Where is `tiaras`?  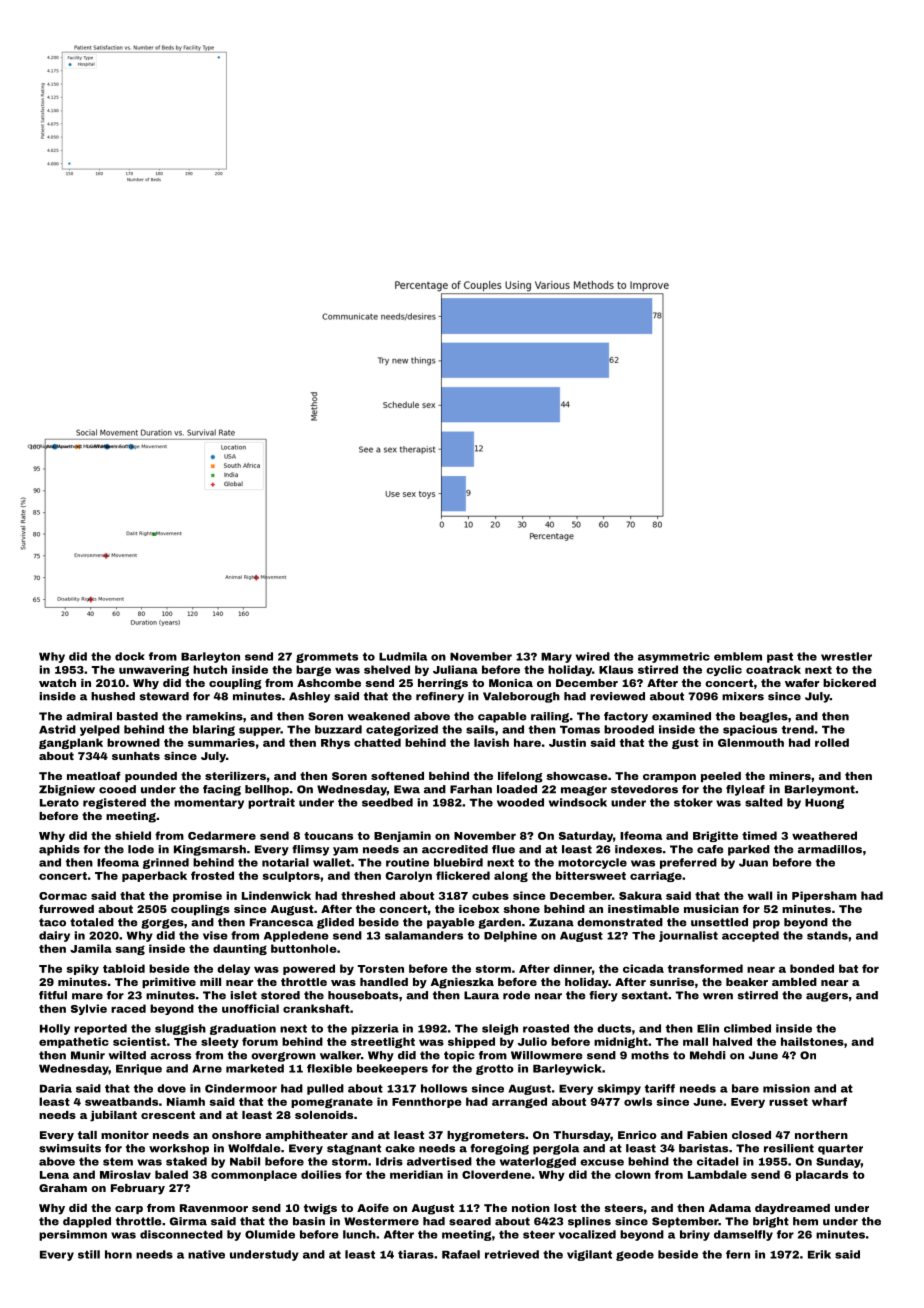
tiaras is located at coordinates (416, 1254).
